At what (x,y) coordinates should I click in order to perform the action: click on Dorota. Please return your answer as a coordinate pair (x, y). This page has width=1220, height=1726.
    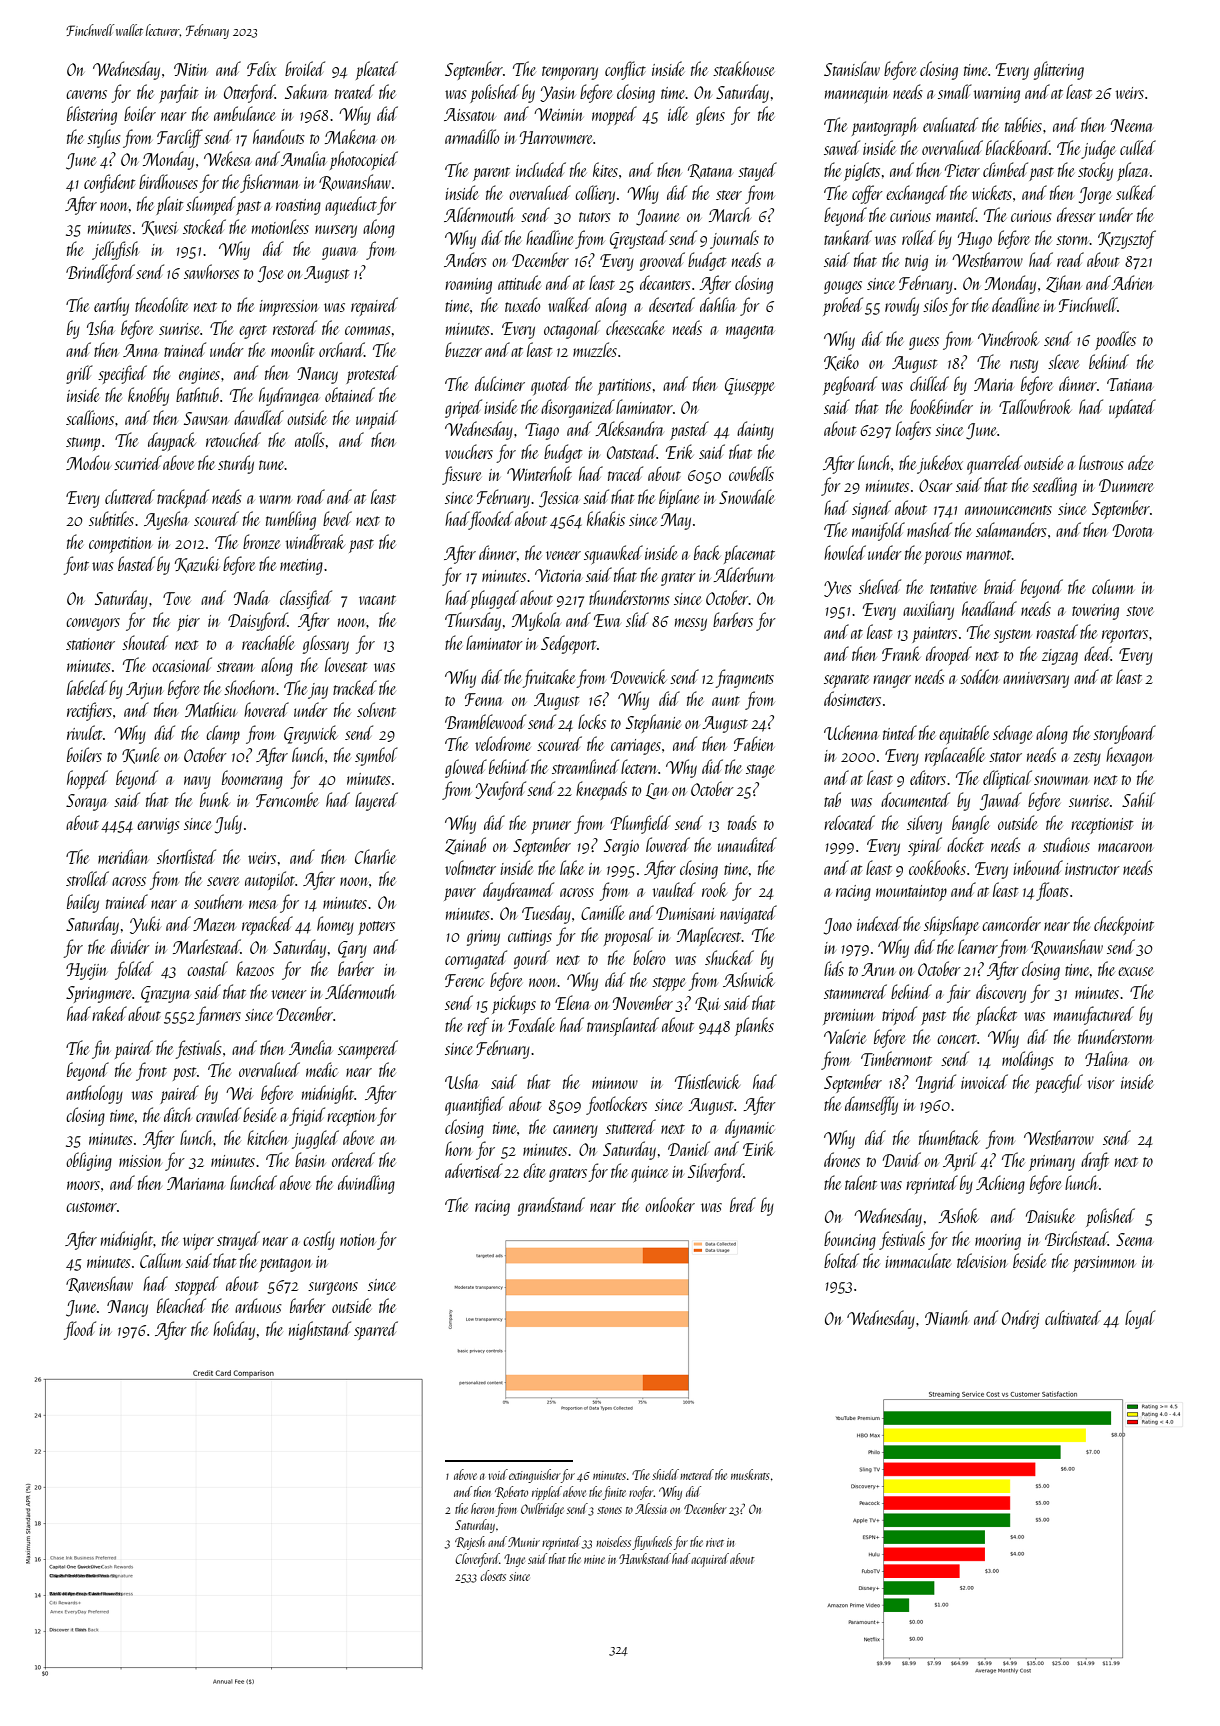
    Looking at the image, I should click on (1133, 530).
